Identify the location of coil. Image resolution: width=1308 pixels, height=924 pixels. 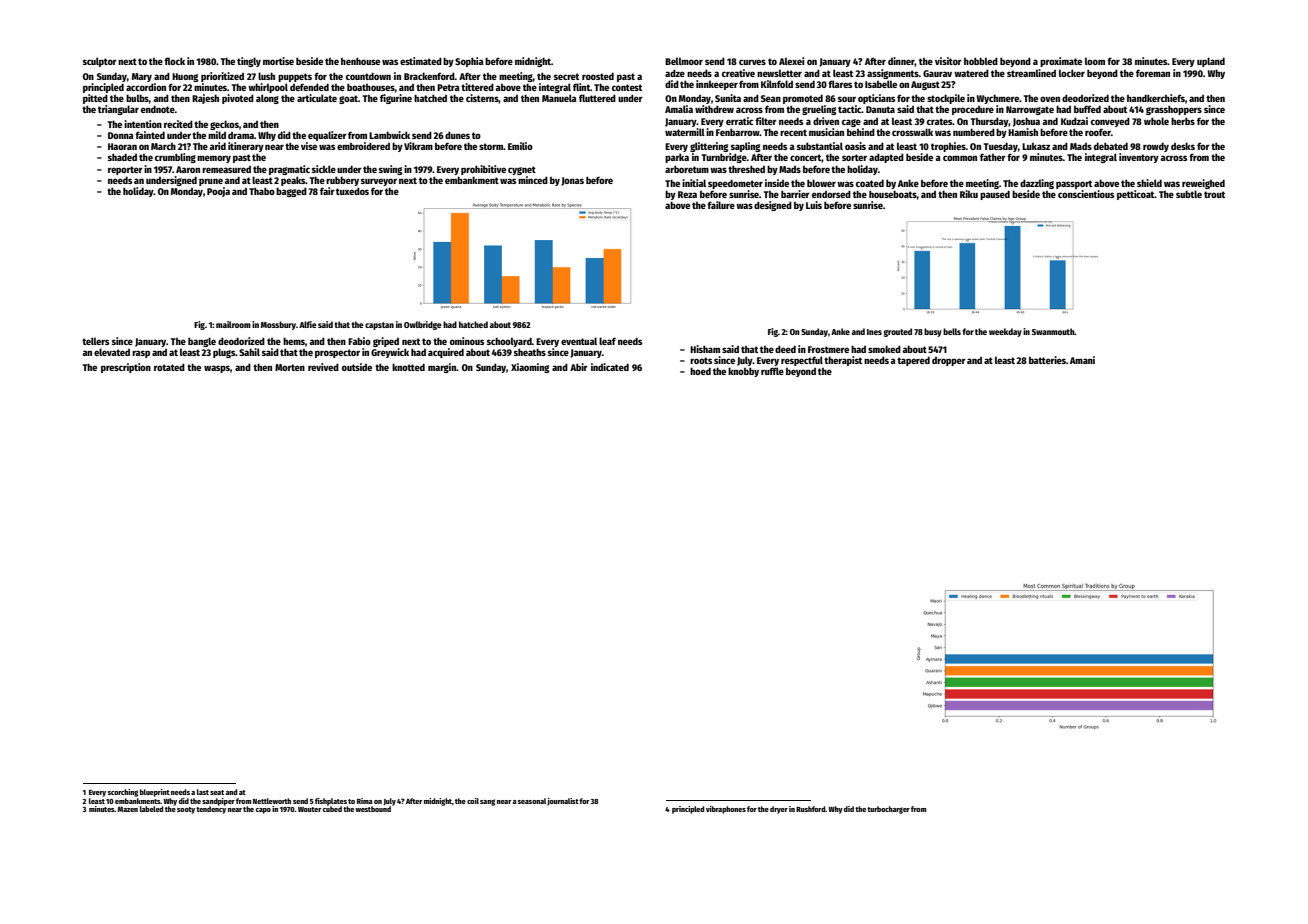
(473, 801).
